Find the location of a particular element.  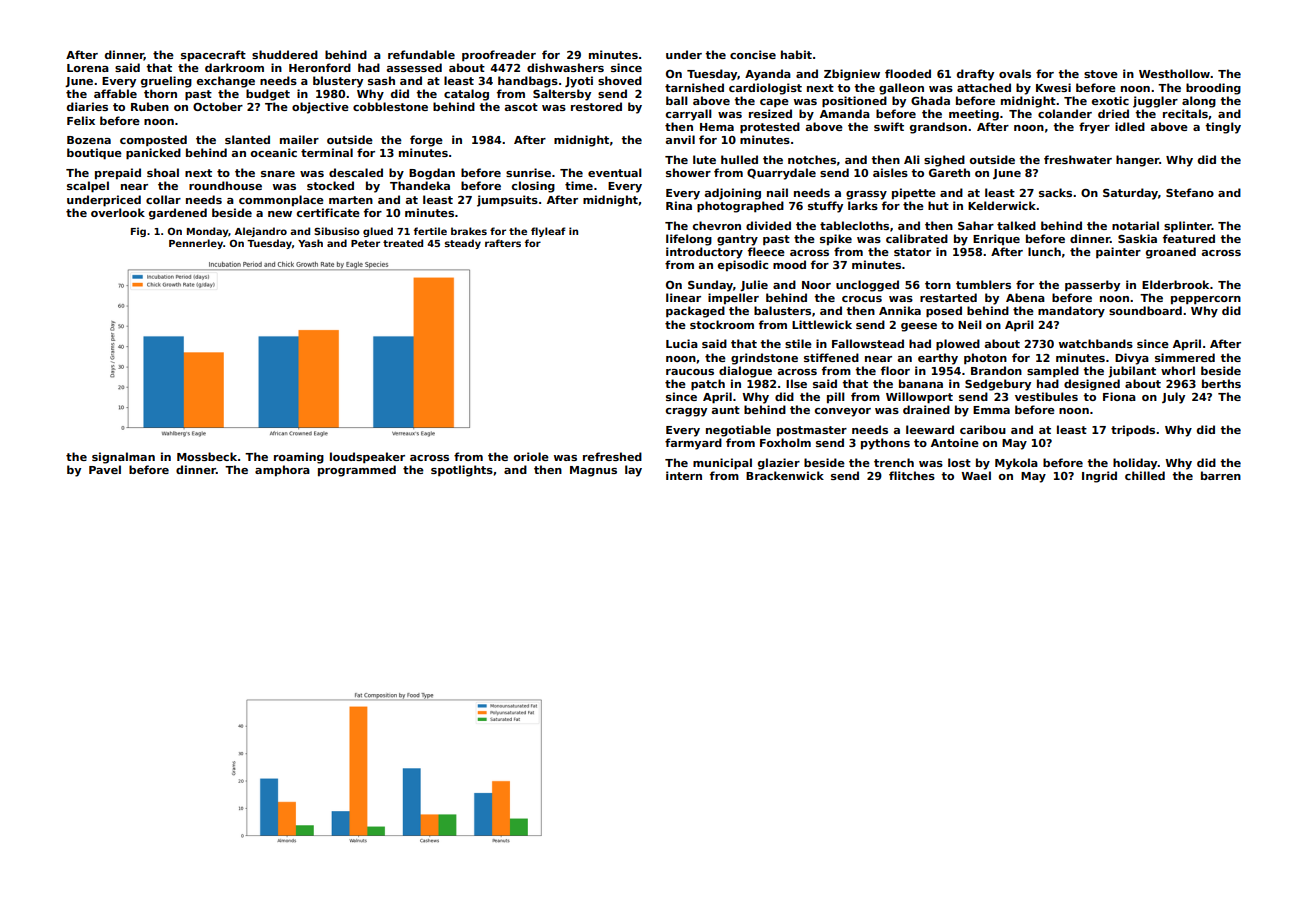

tingly is located at coordinates (1223, 128).
